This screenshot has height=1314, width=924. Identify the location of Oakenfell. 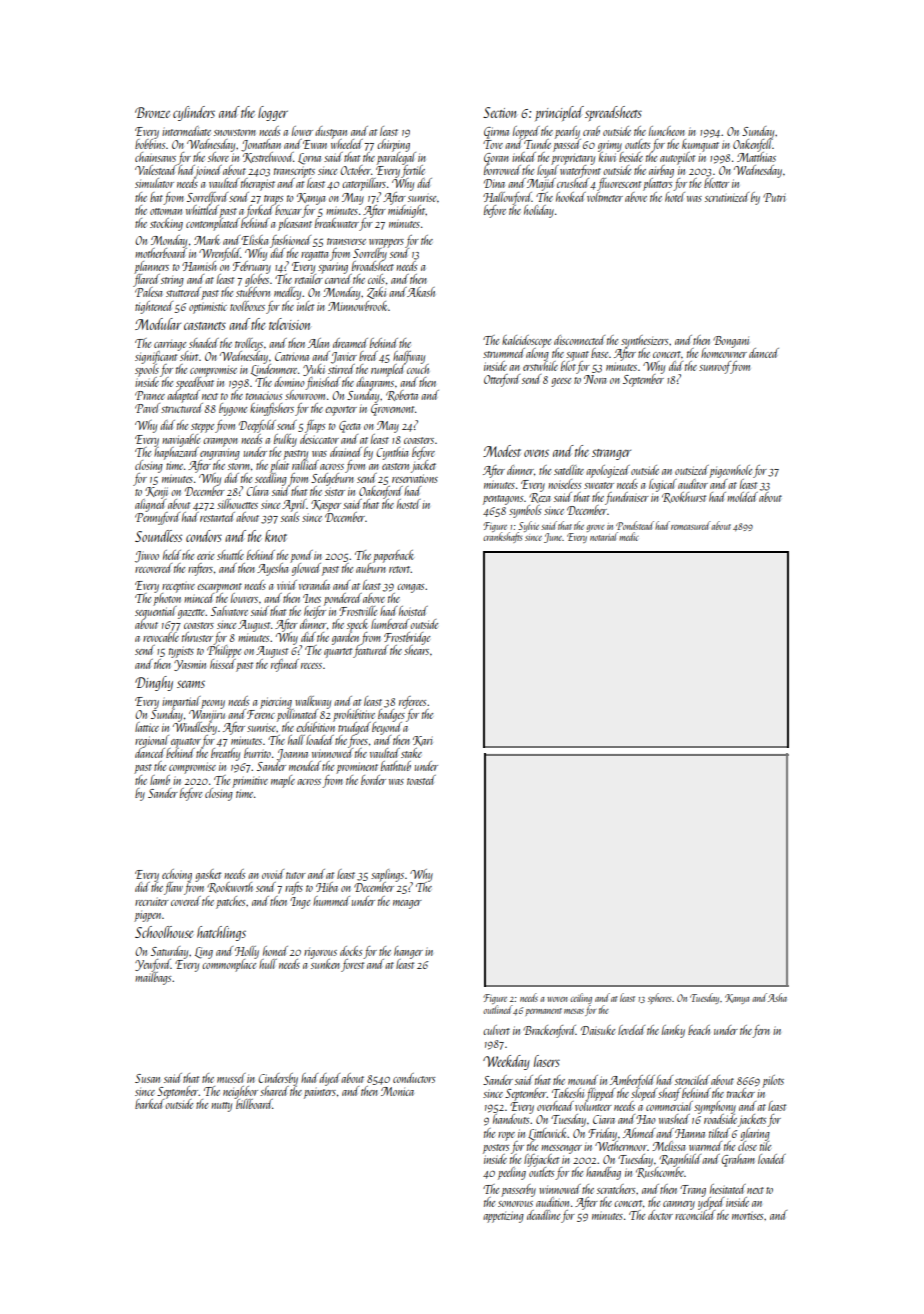
(753, 145).
